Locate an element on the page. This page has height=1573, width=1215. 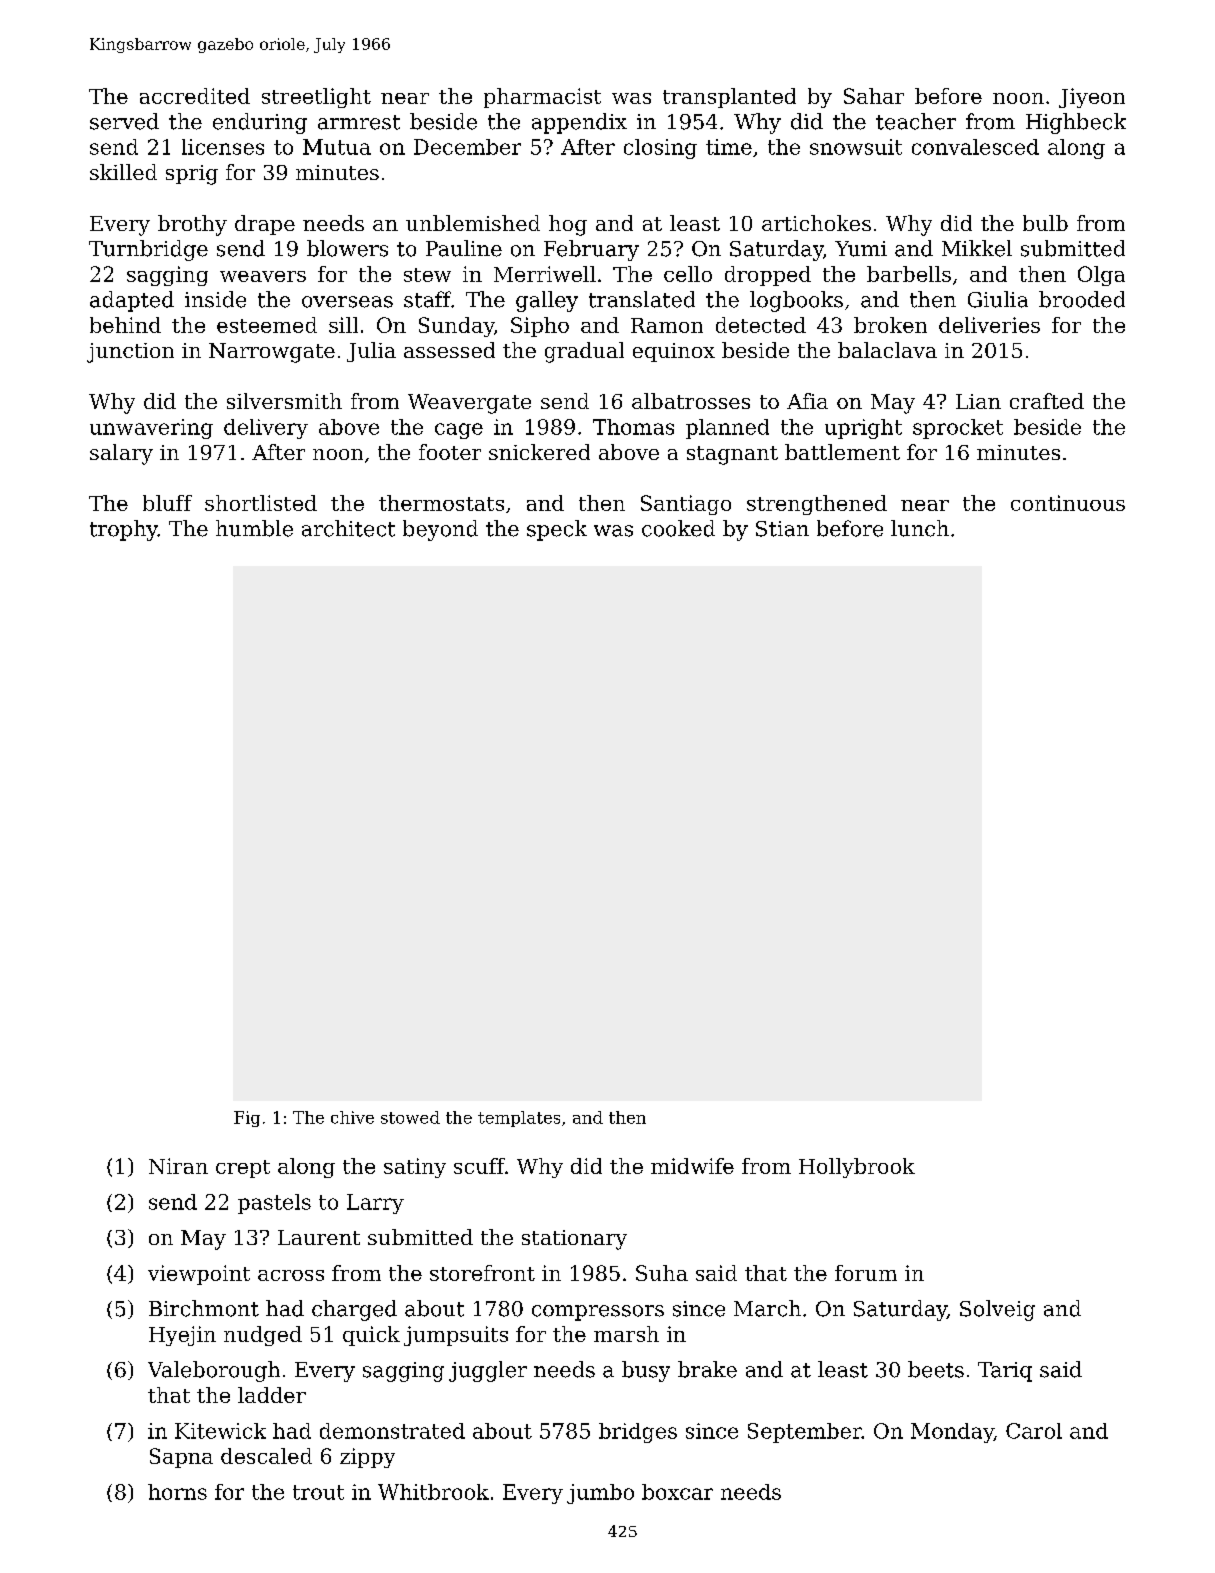
demonstrated is located at coordinates (392, 1431).
